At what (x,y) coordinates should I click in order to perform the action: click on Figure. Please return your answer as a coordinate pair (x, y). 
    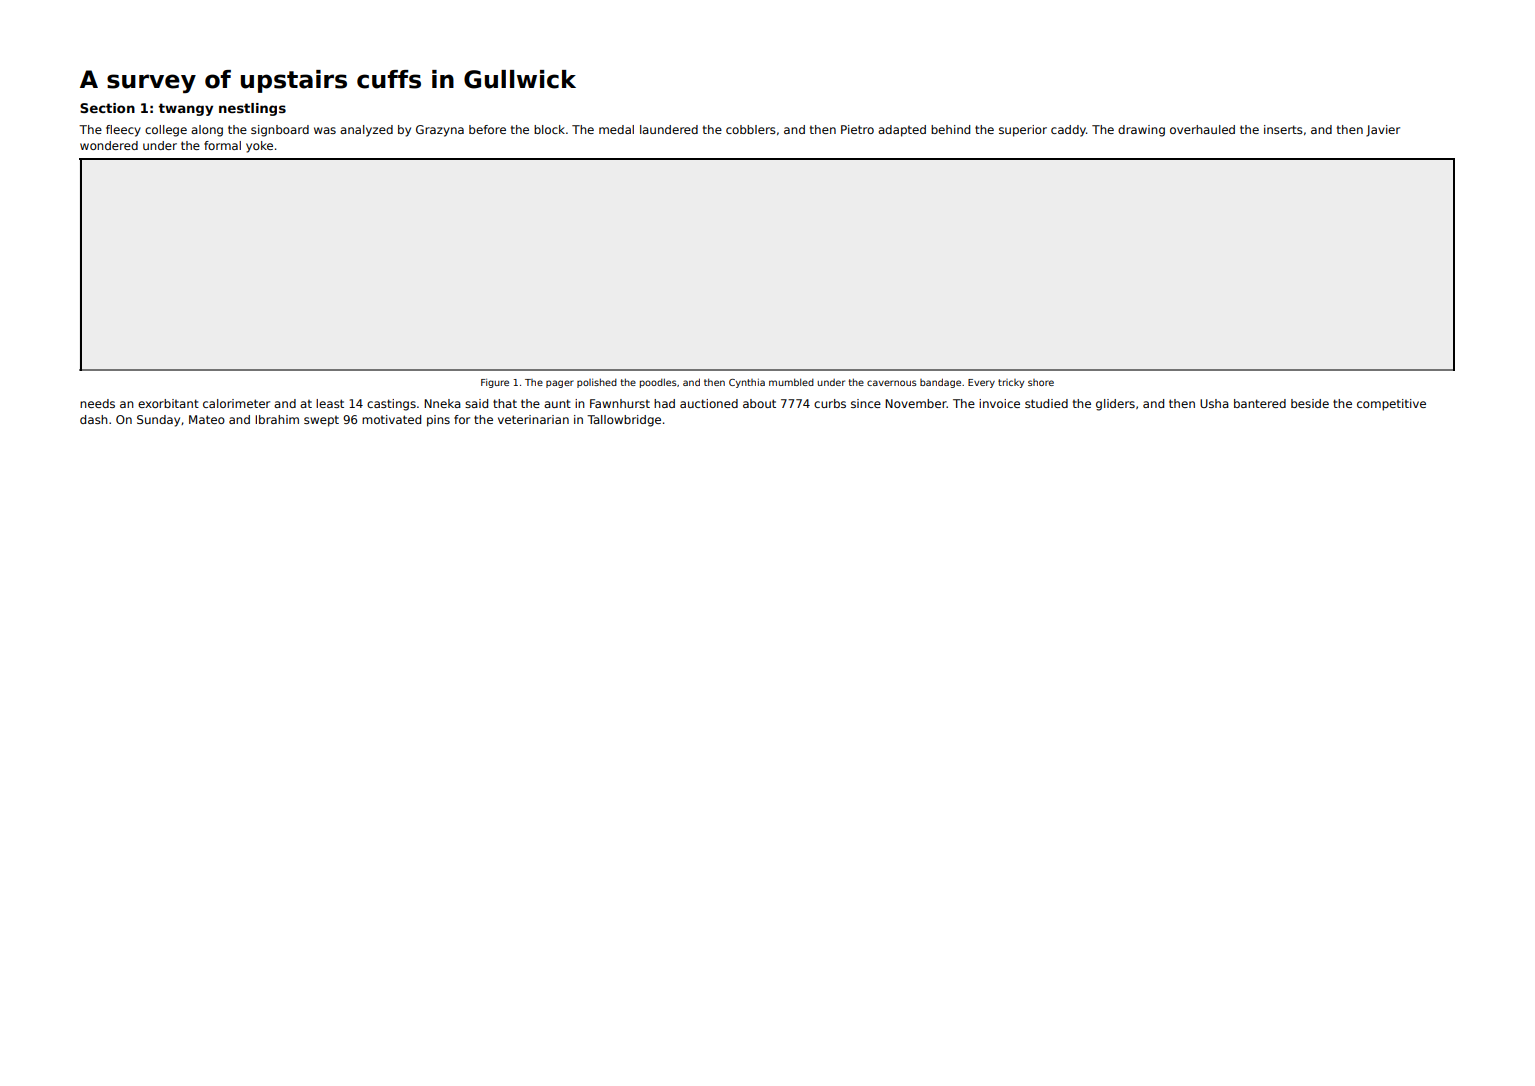
    Looking at the image, I should click on (495, 383).
